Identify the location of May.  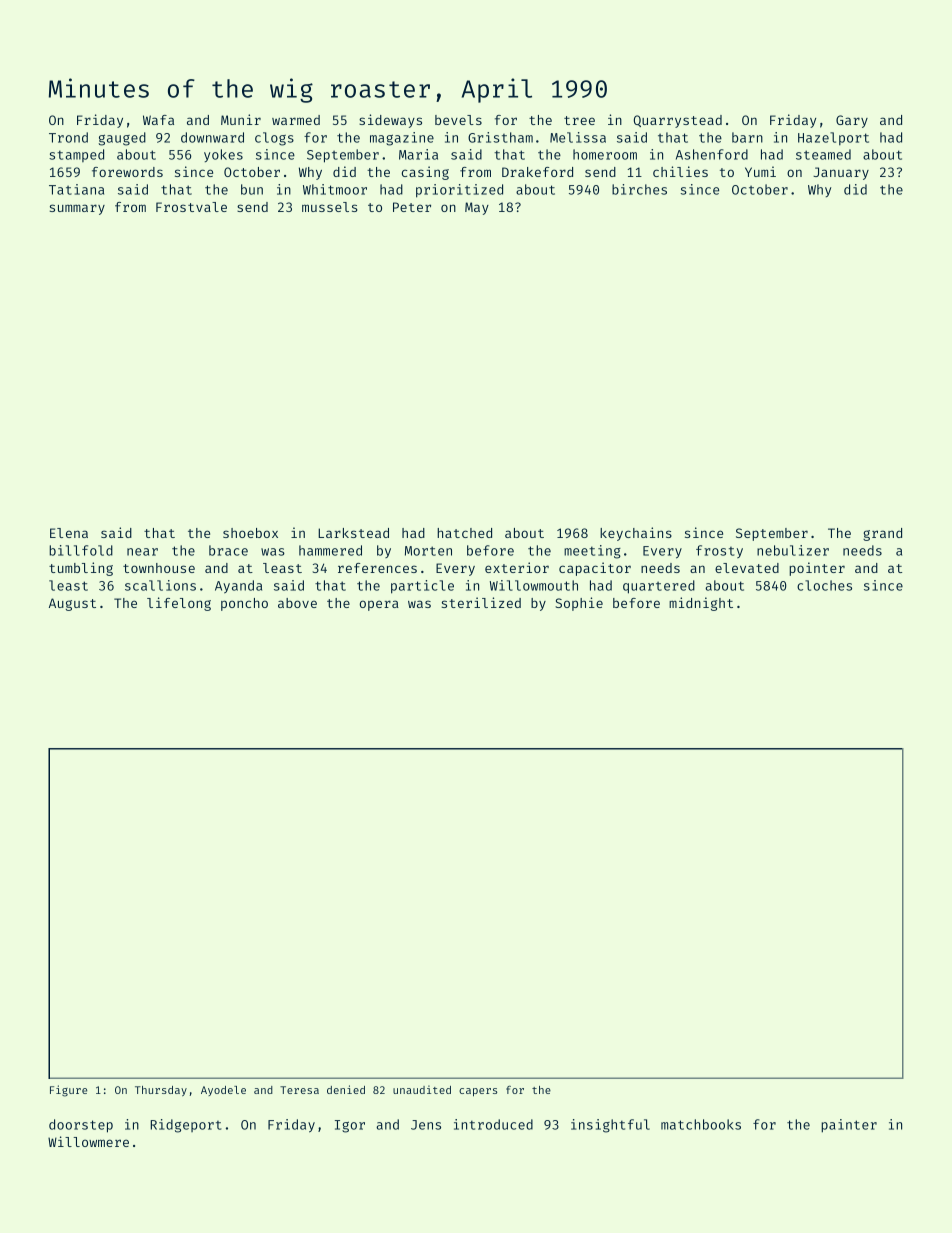
(477, 208).
